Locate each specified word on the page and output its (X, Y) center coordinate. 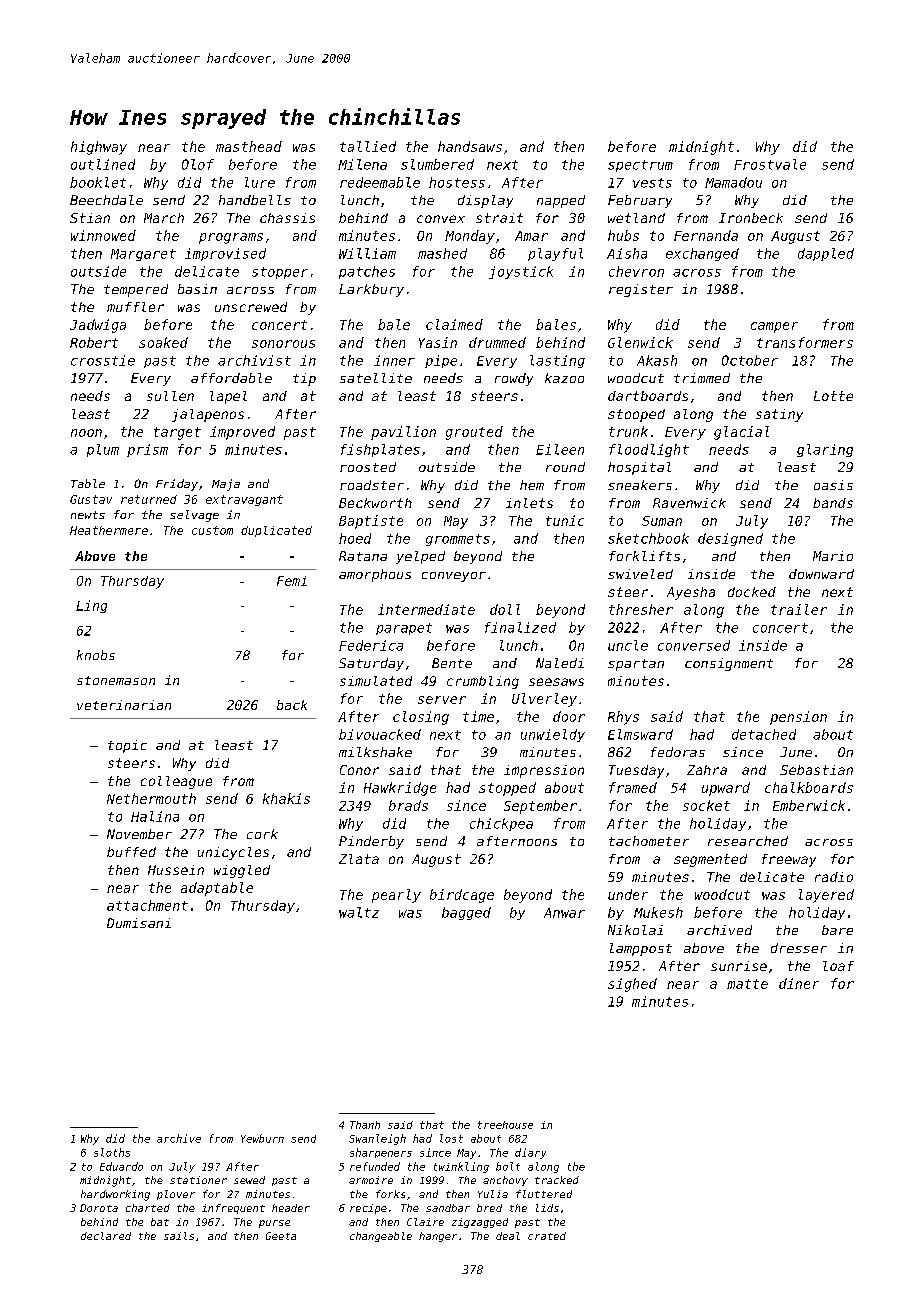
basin (197, 289)
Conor (359, 770)
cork (262, 834)
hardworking (115, 1195)
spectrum (640, 166)
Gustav (91, 499)
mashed (442, 253)
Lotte (833, 396)
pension (798, 718)
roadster (372, 485)
